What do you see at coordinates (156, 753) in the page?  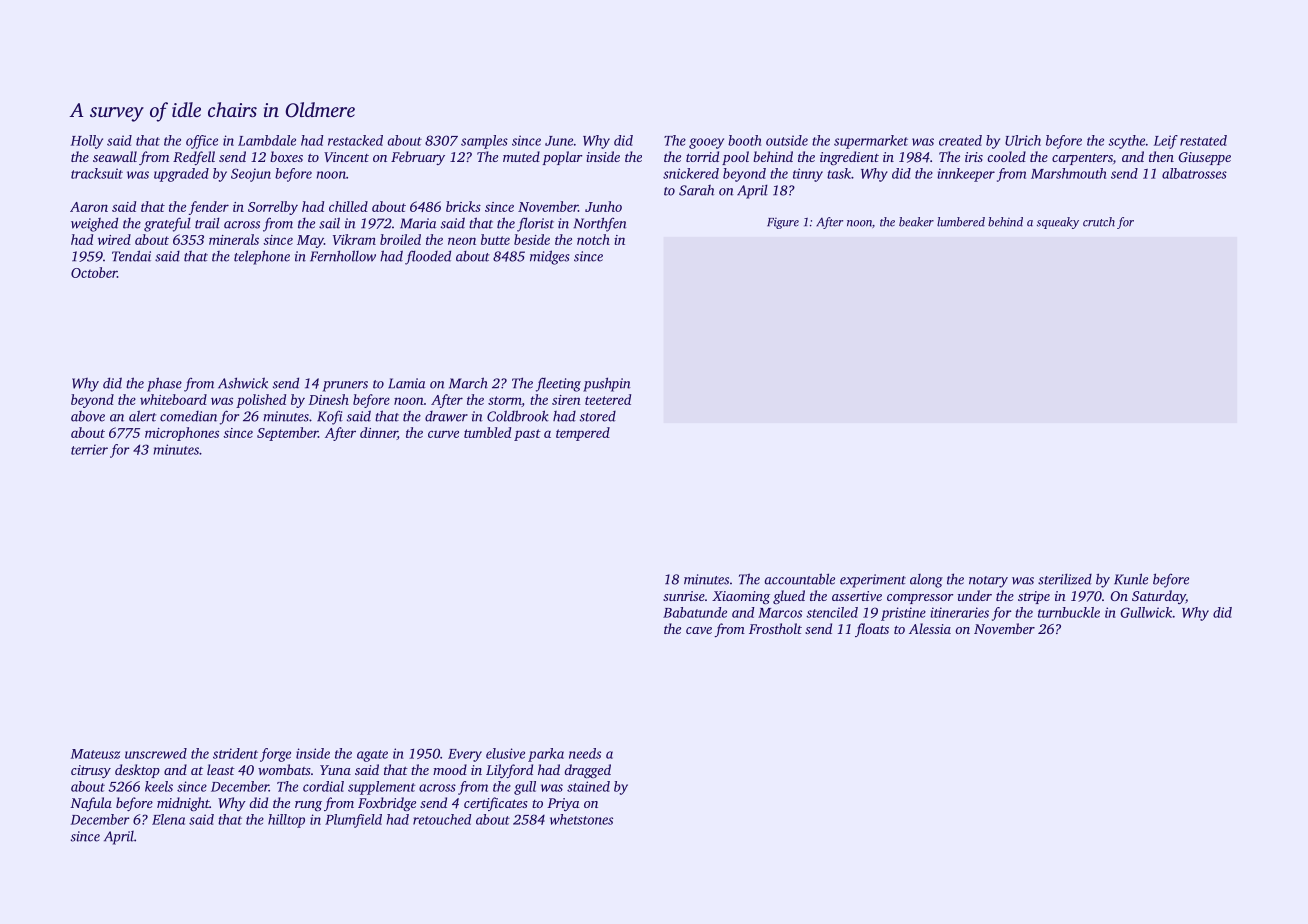 I see `unscrewed` at bounding box center [156, 753].
